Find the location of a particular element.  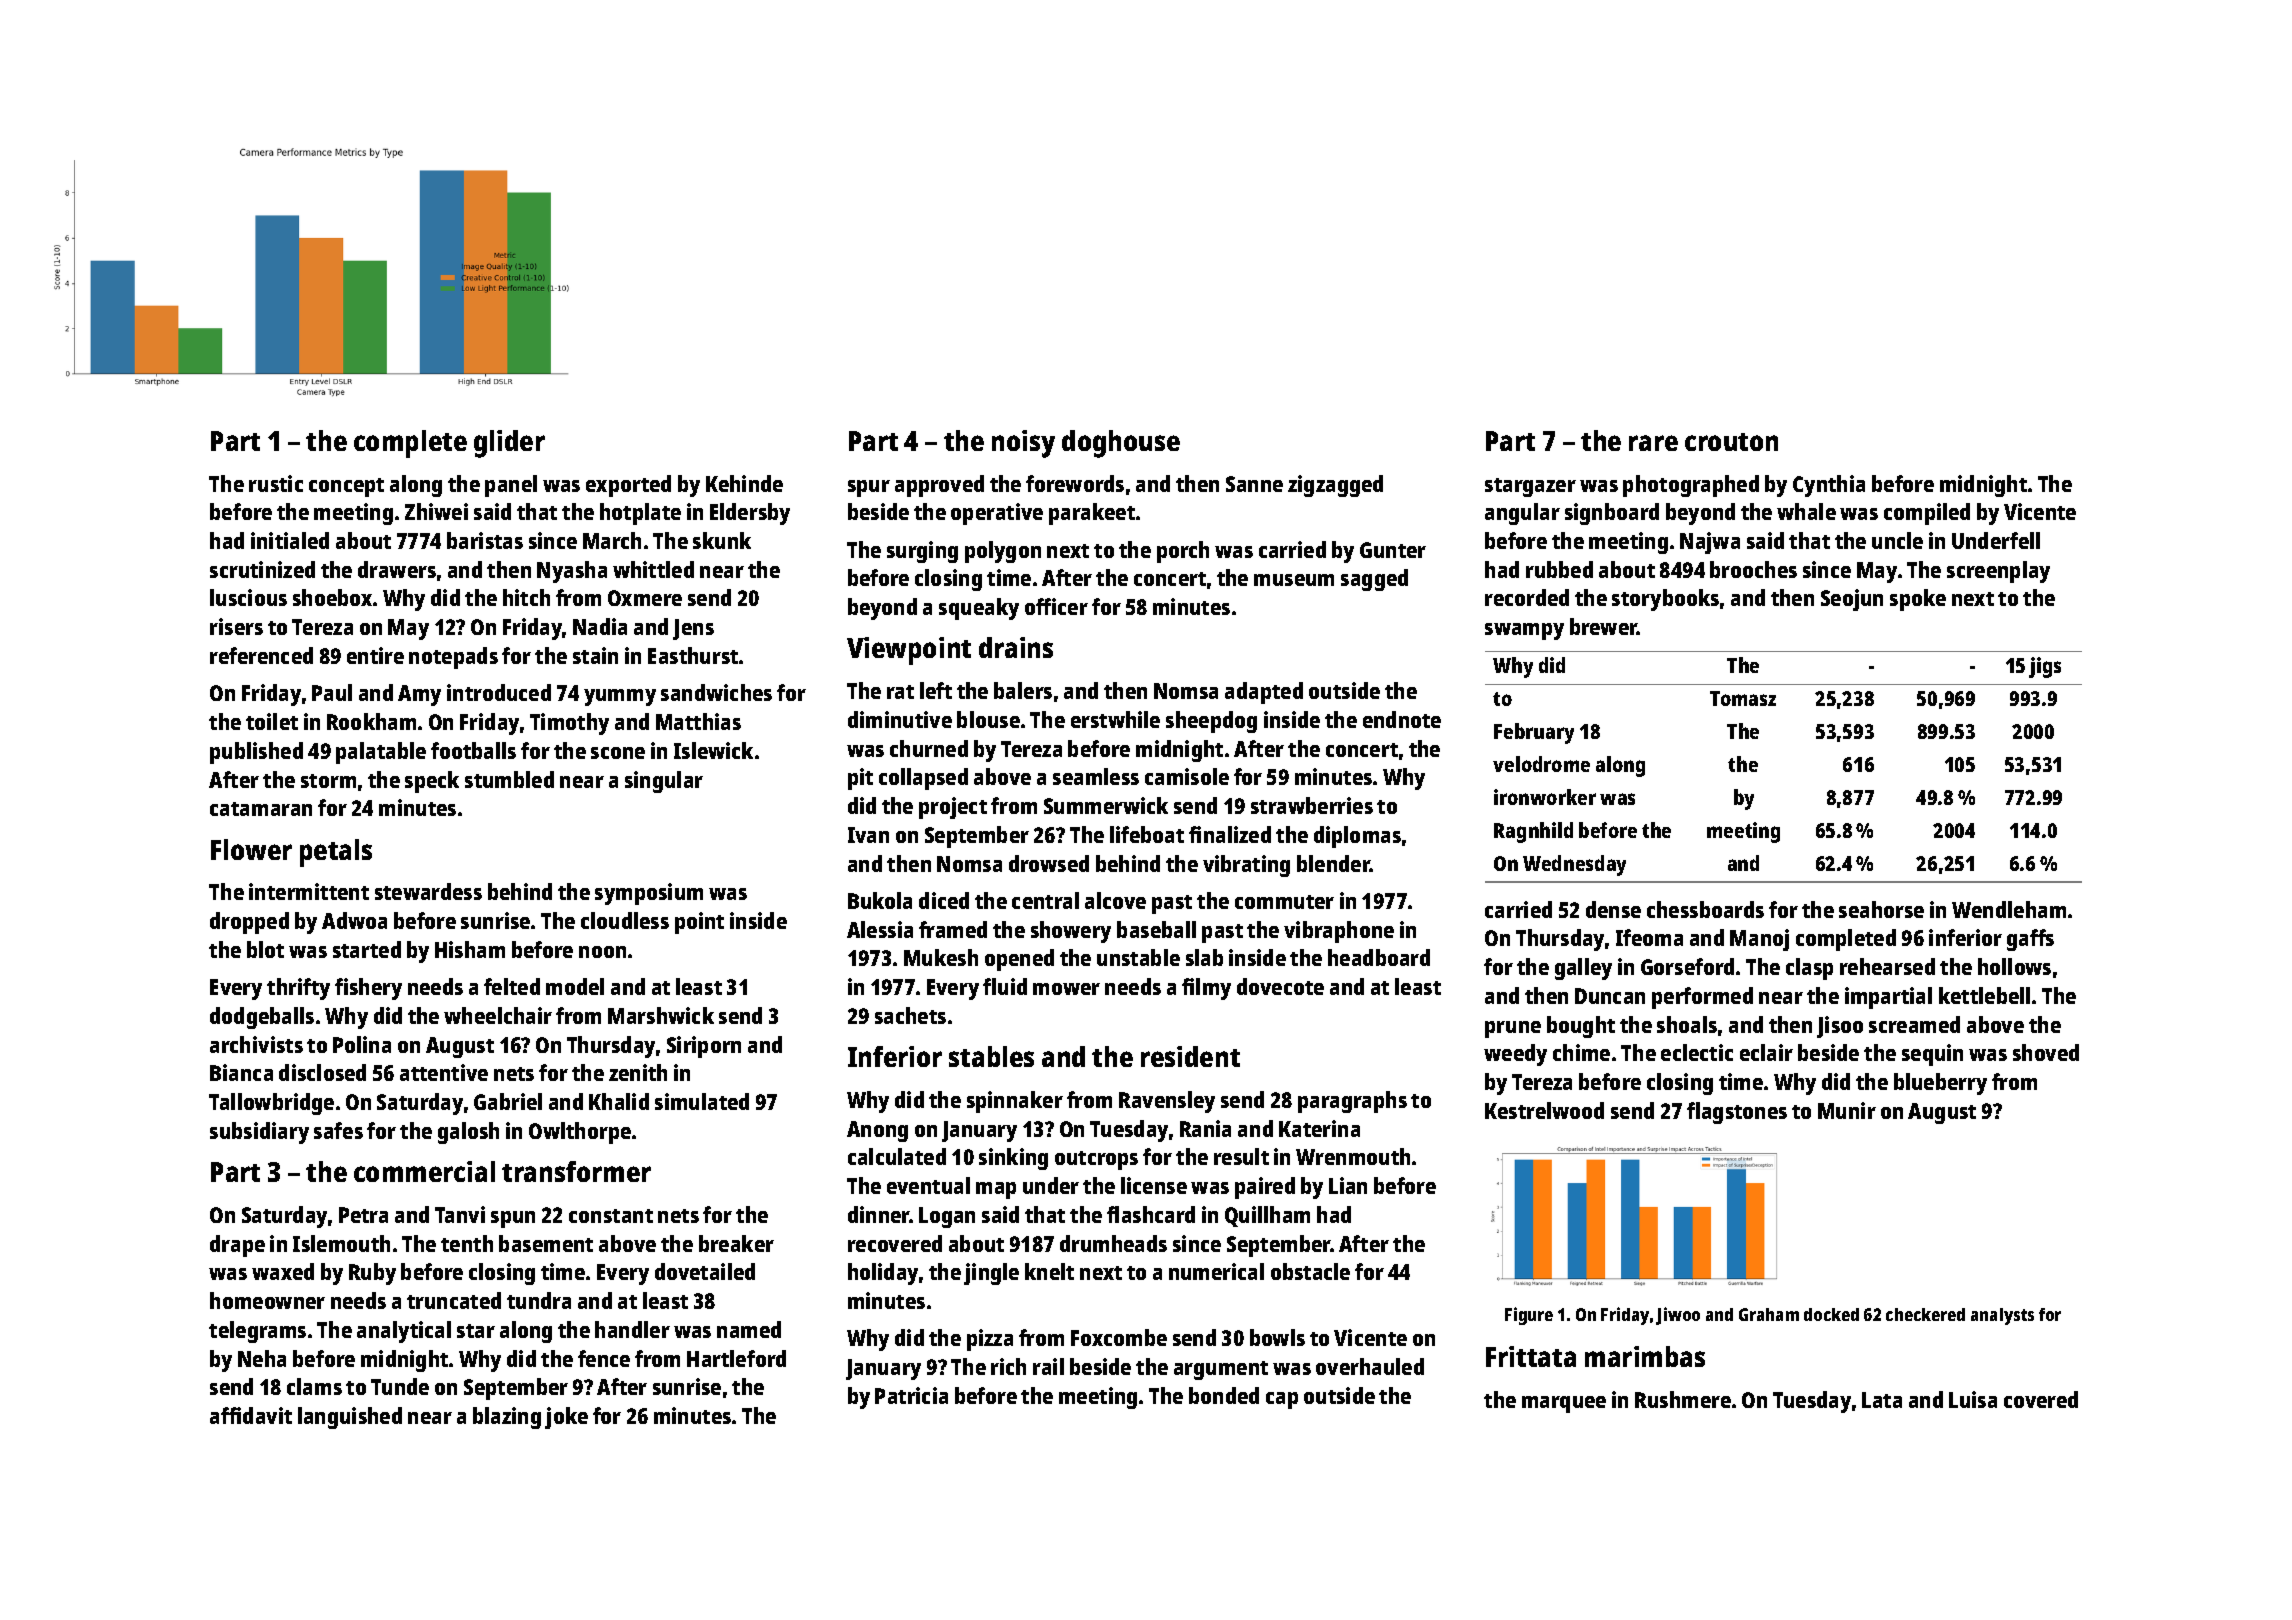

swampy is located at coordinates (1524, 631).
